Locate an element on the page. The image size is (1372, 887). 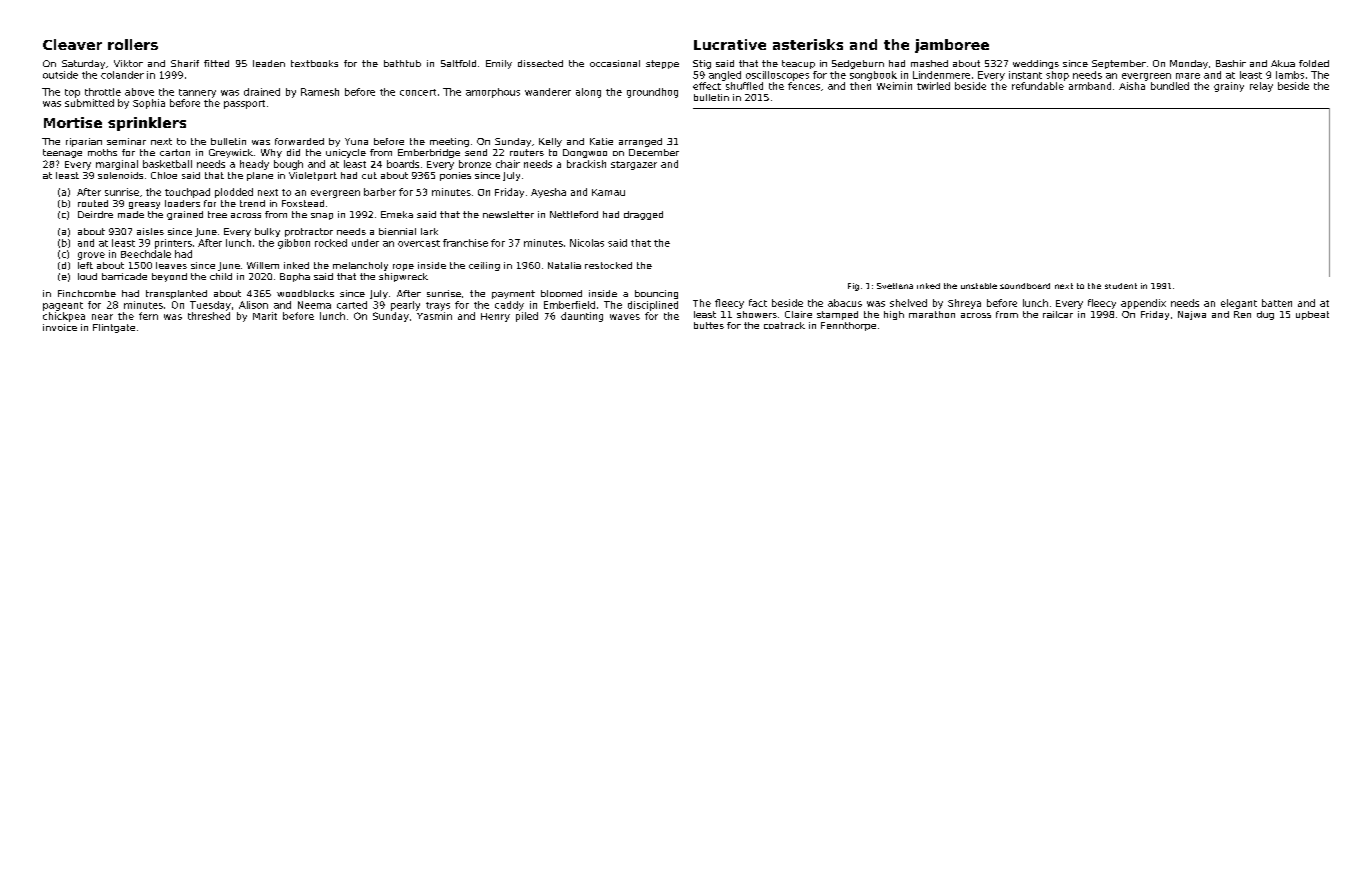
dissected is located at coordinates (540, 63).
